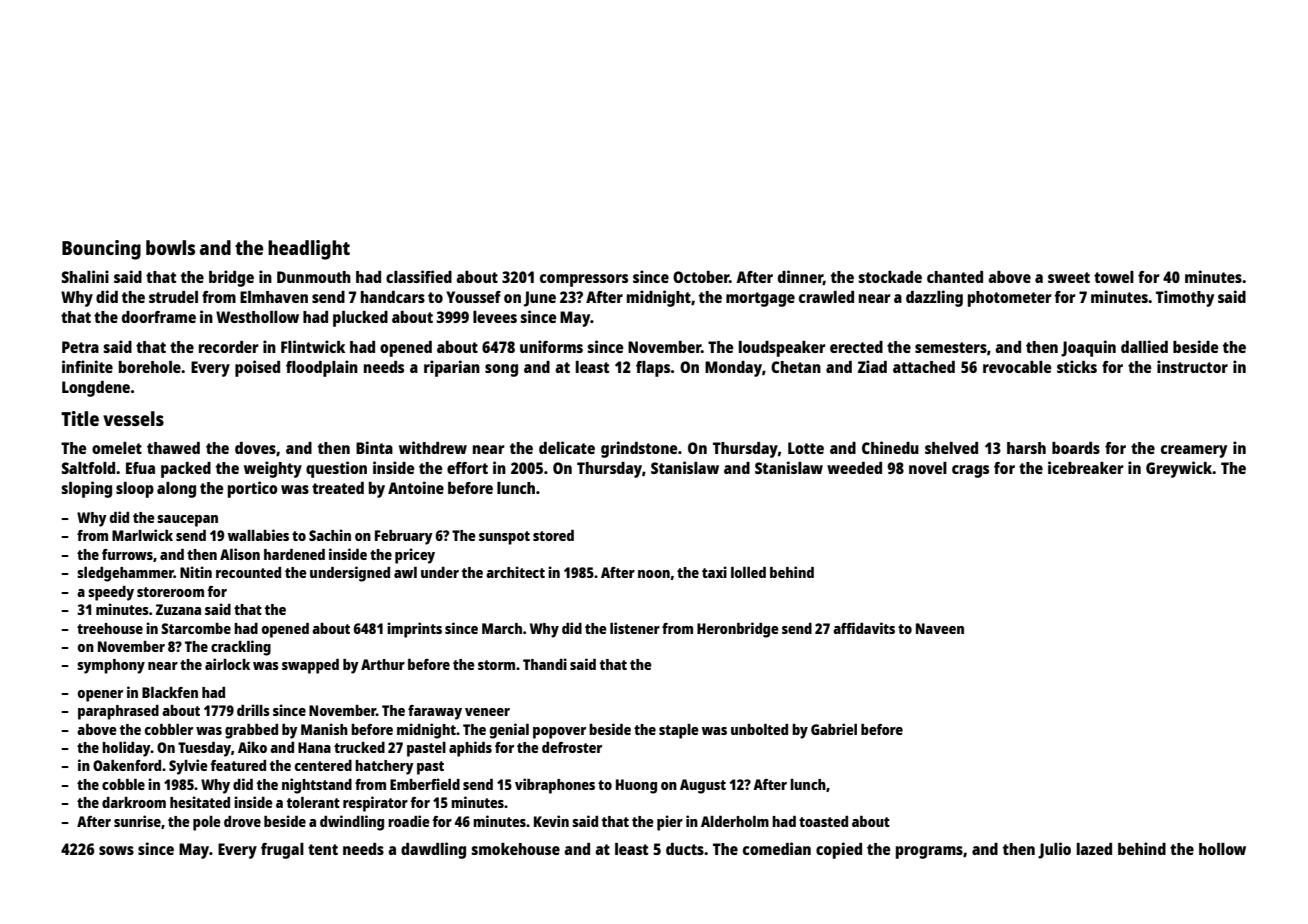 Image resolution: width=1308 pixels, height=924 pixels. What do you see at coordinates (1086, 467) in the document?
I see `icebreaker` at bounding box center [1086, 467].
